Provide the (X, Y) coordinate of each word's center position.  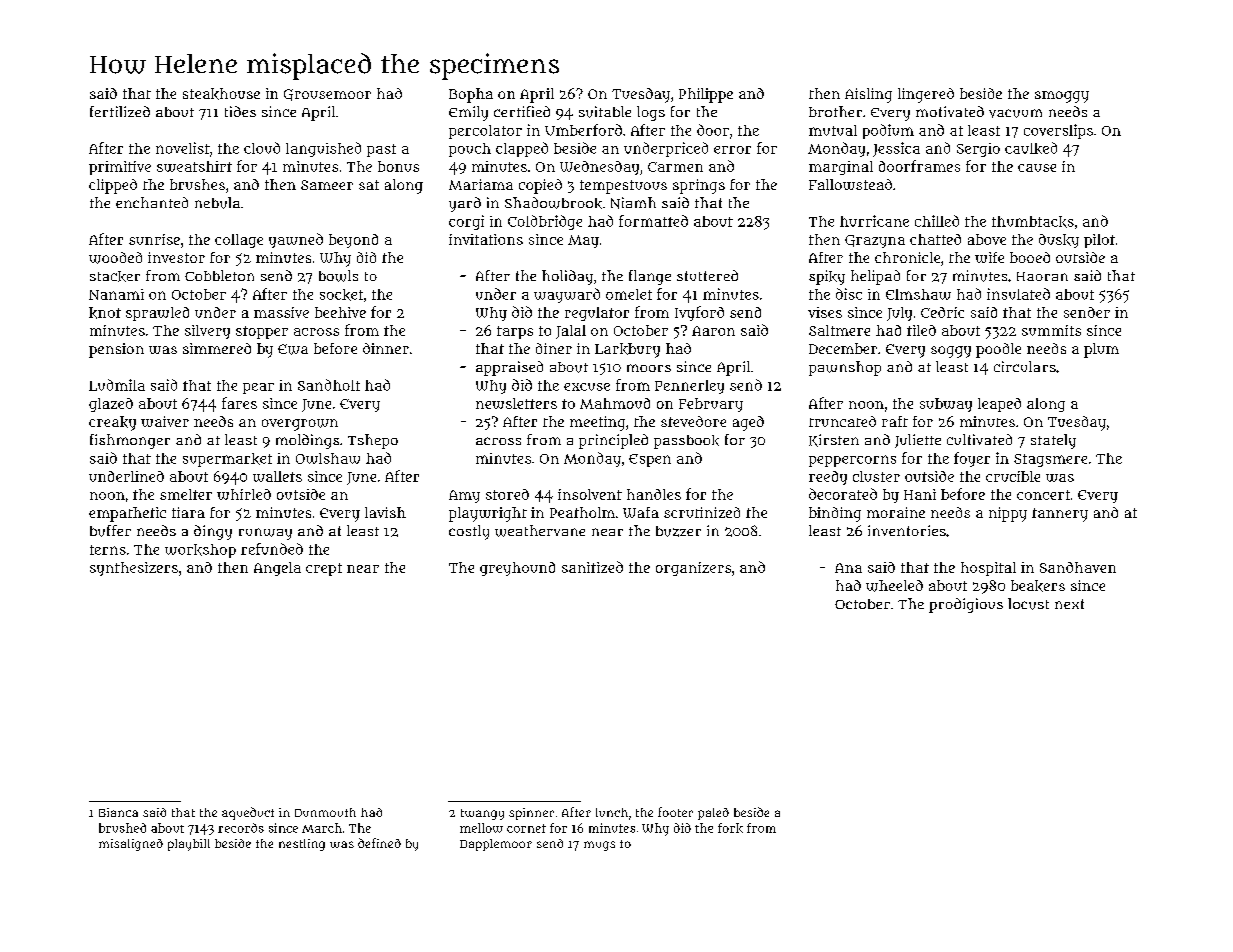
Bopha (471, 95)
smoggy (1062, 97)
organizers (693, 569)
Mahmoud (615, 403)
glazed (111, 405)
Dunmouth (325, 812)
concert (1043, 495)
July (899, 314)
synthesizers (134, 569)
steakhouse (221, 94)
